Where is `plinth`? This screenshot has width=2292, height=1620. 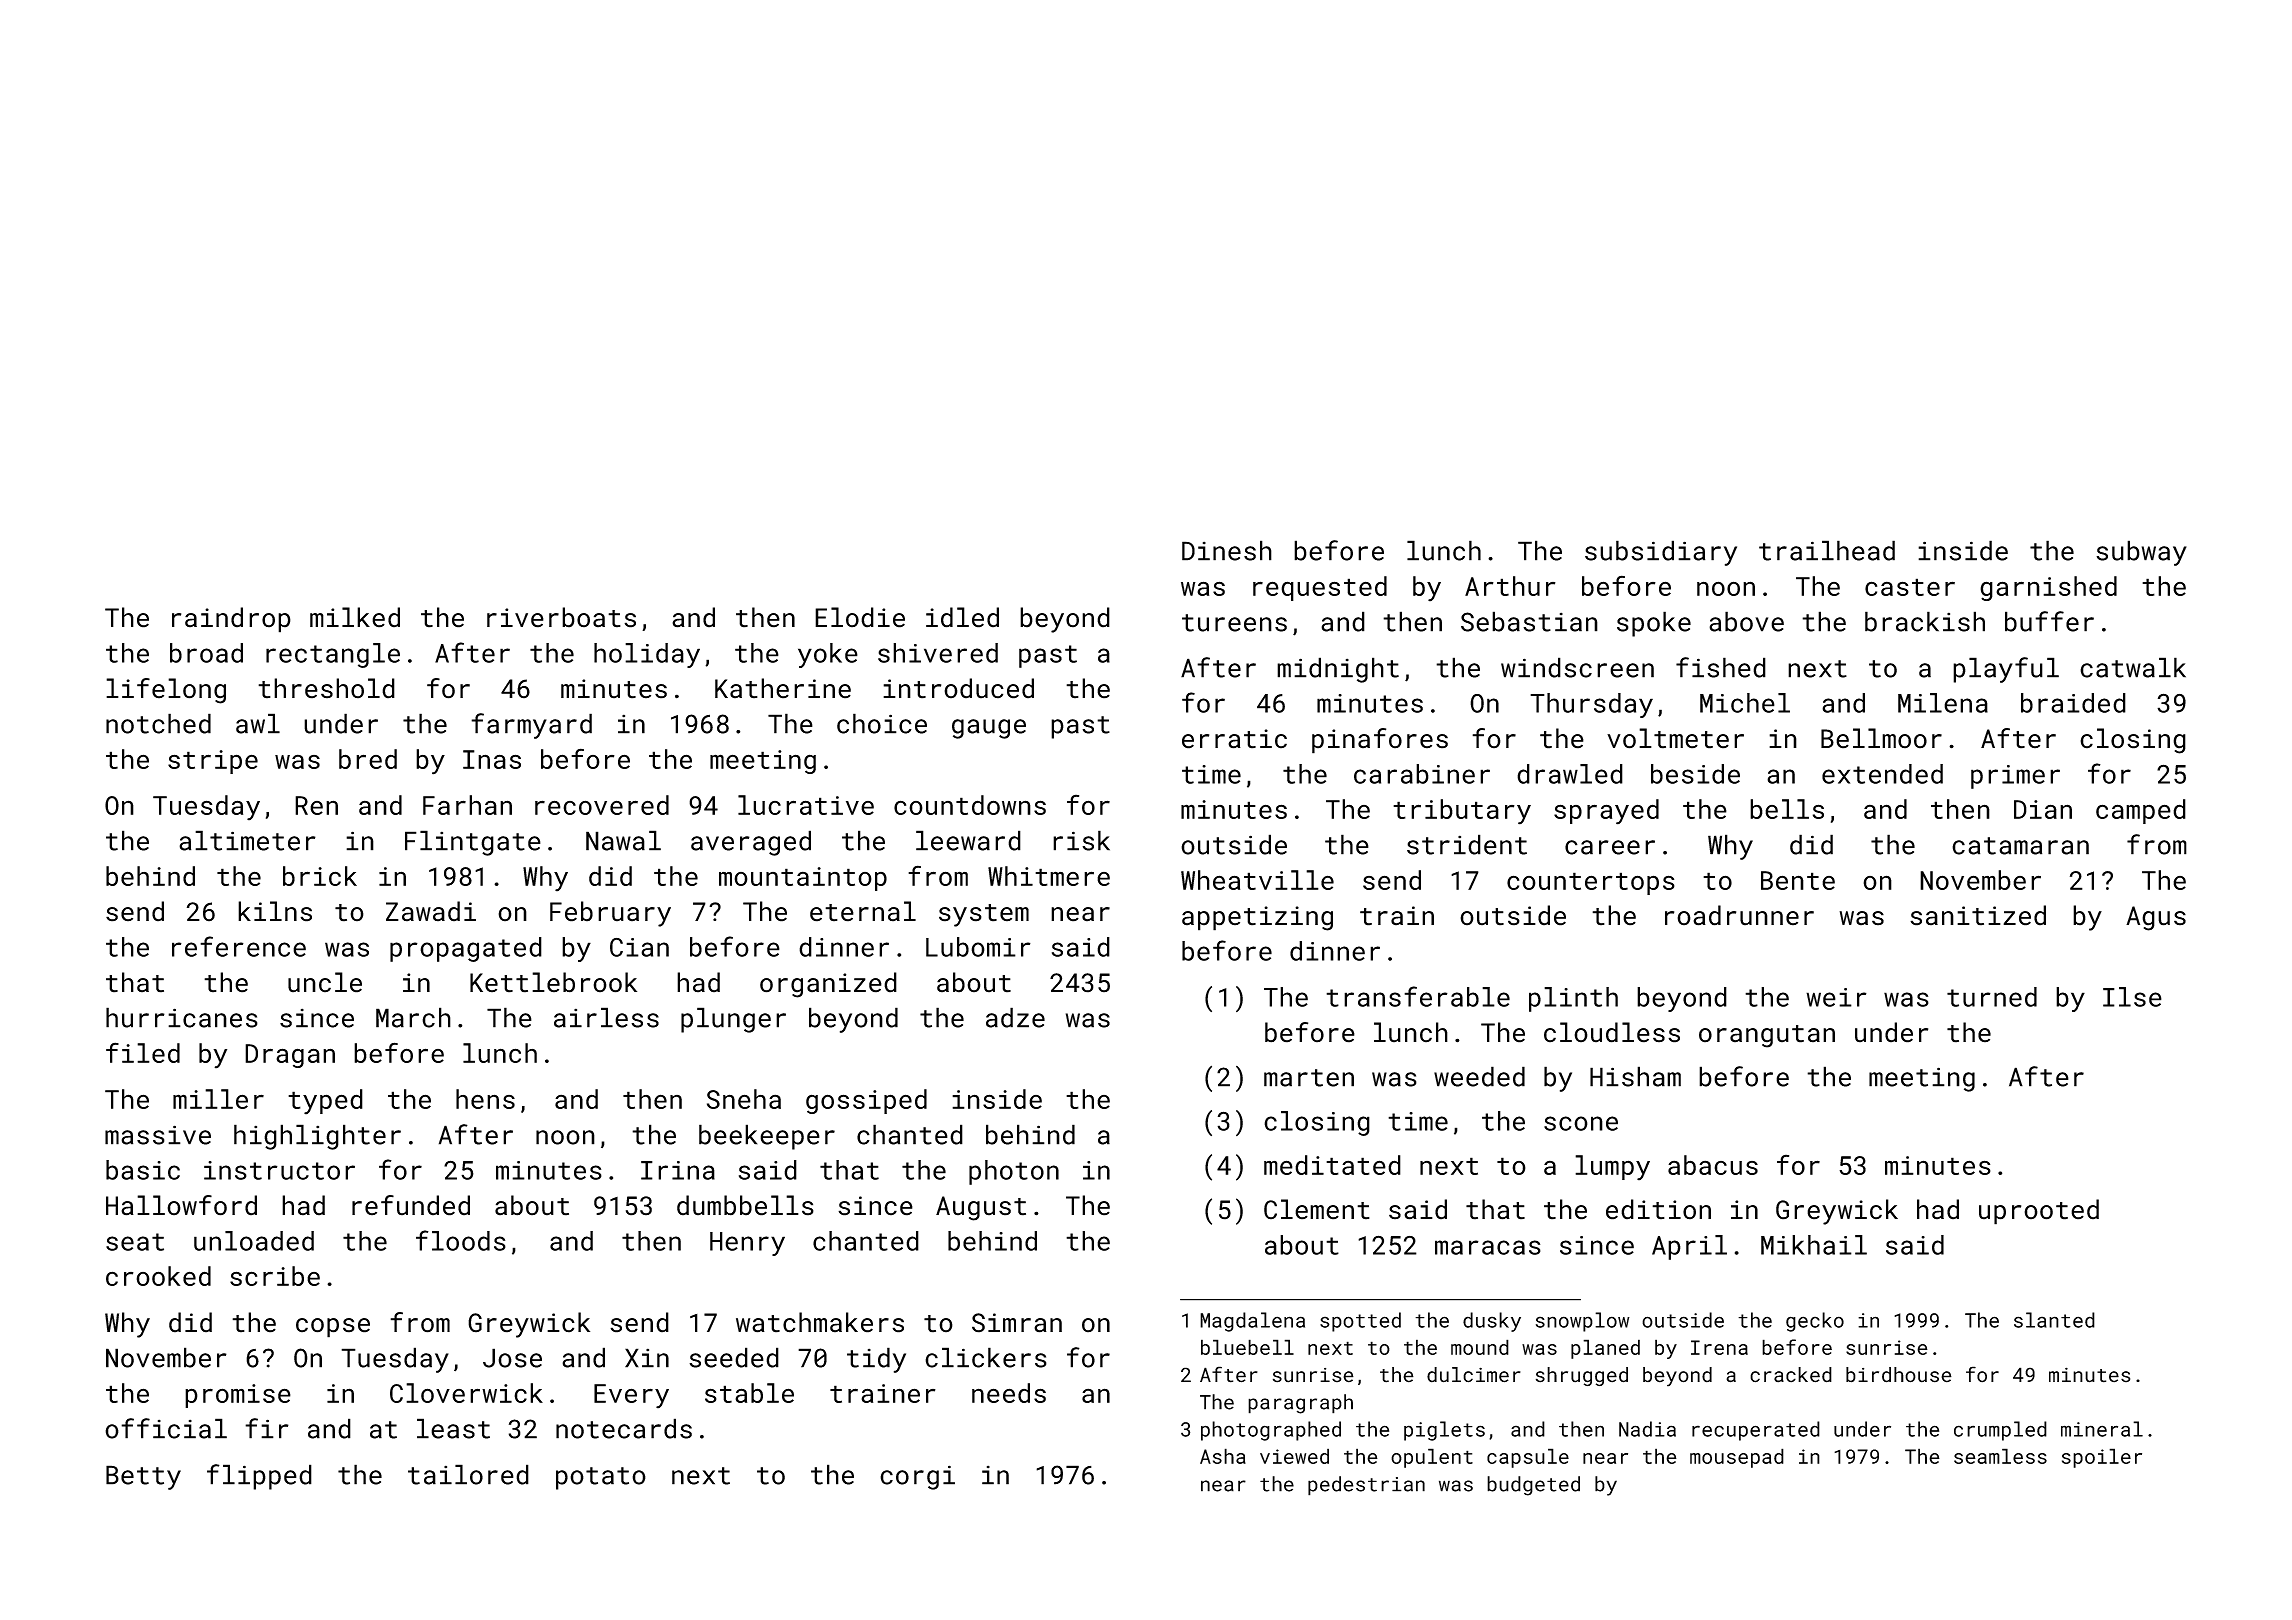 plinth is located at coordinates (1573, 999).
